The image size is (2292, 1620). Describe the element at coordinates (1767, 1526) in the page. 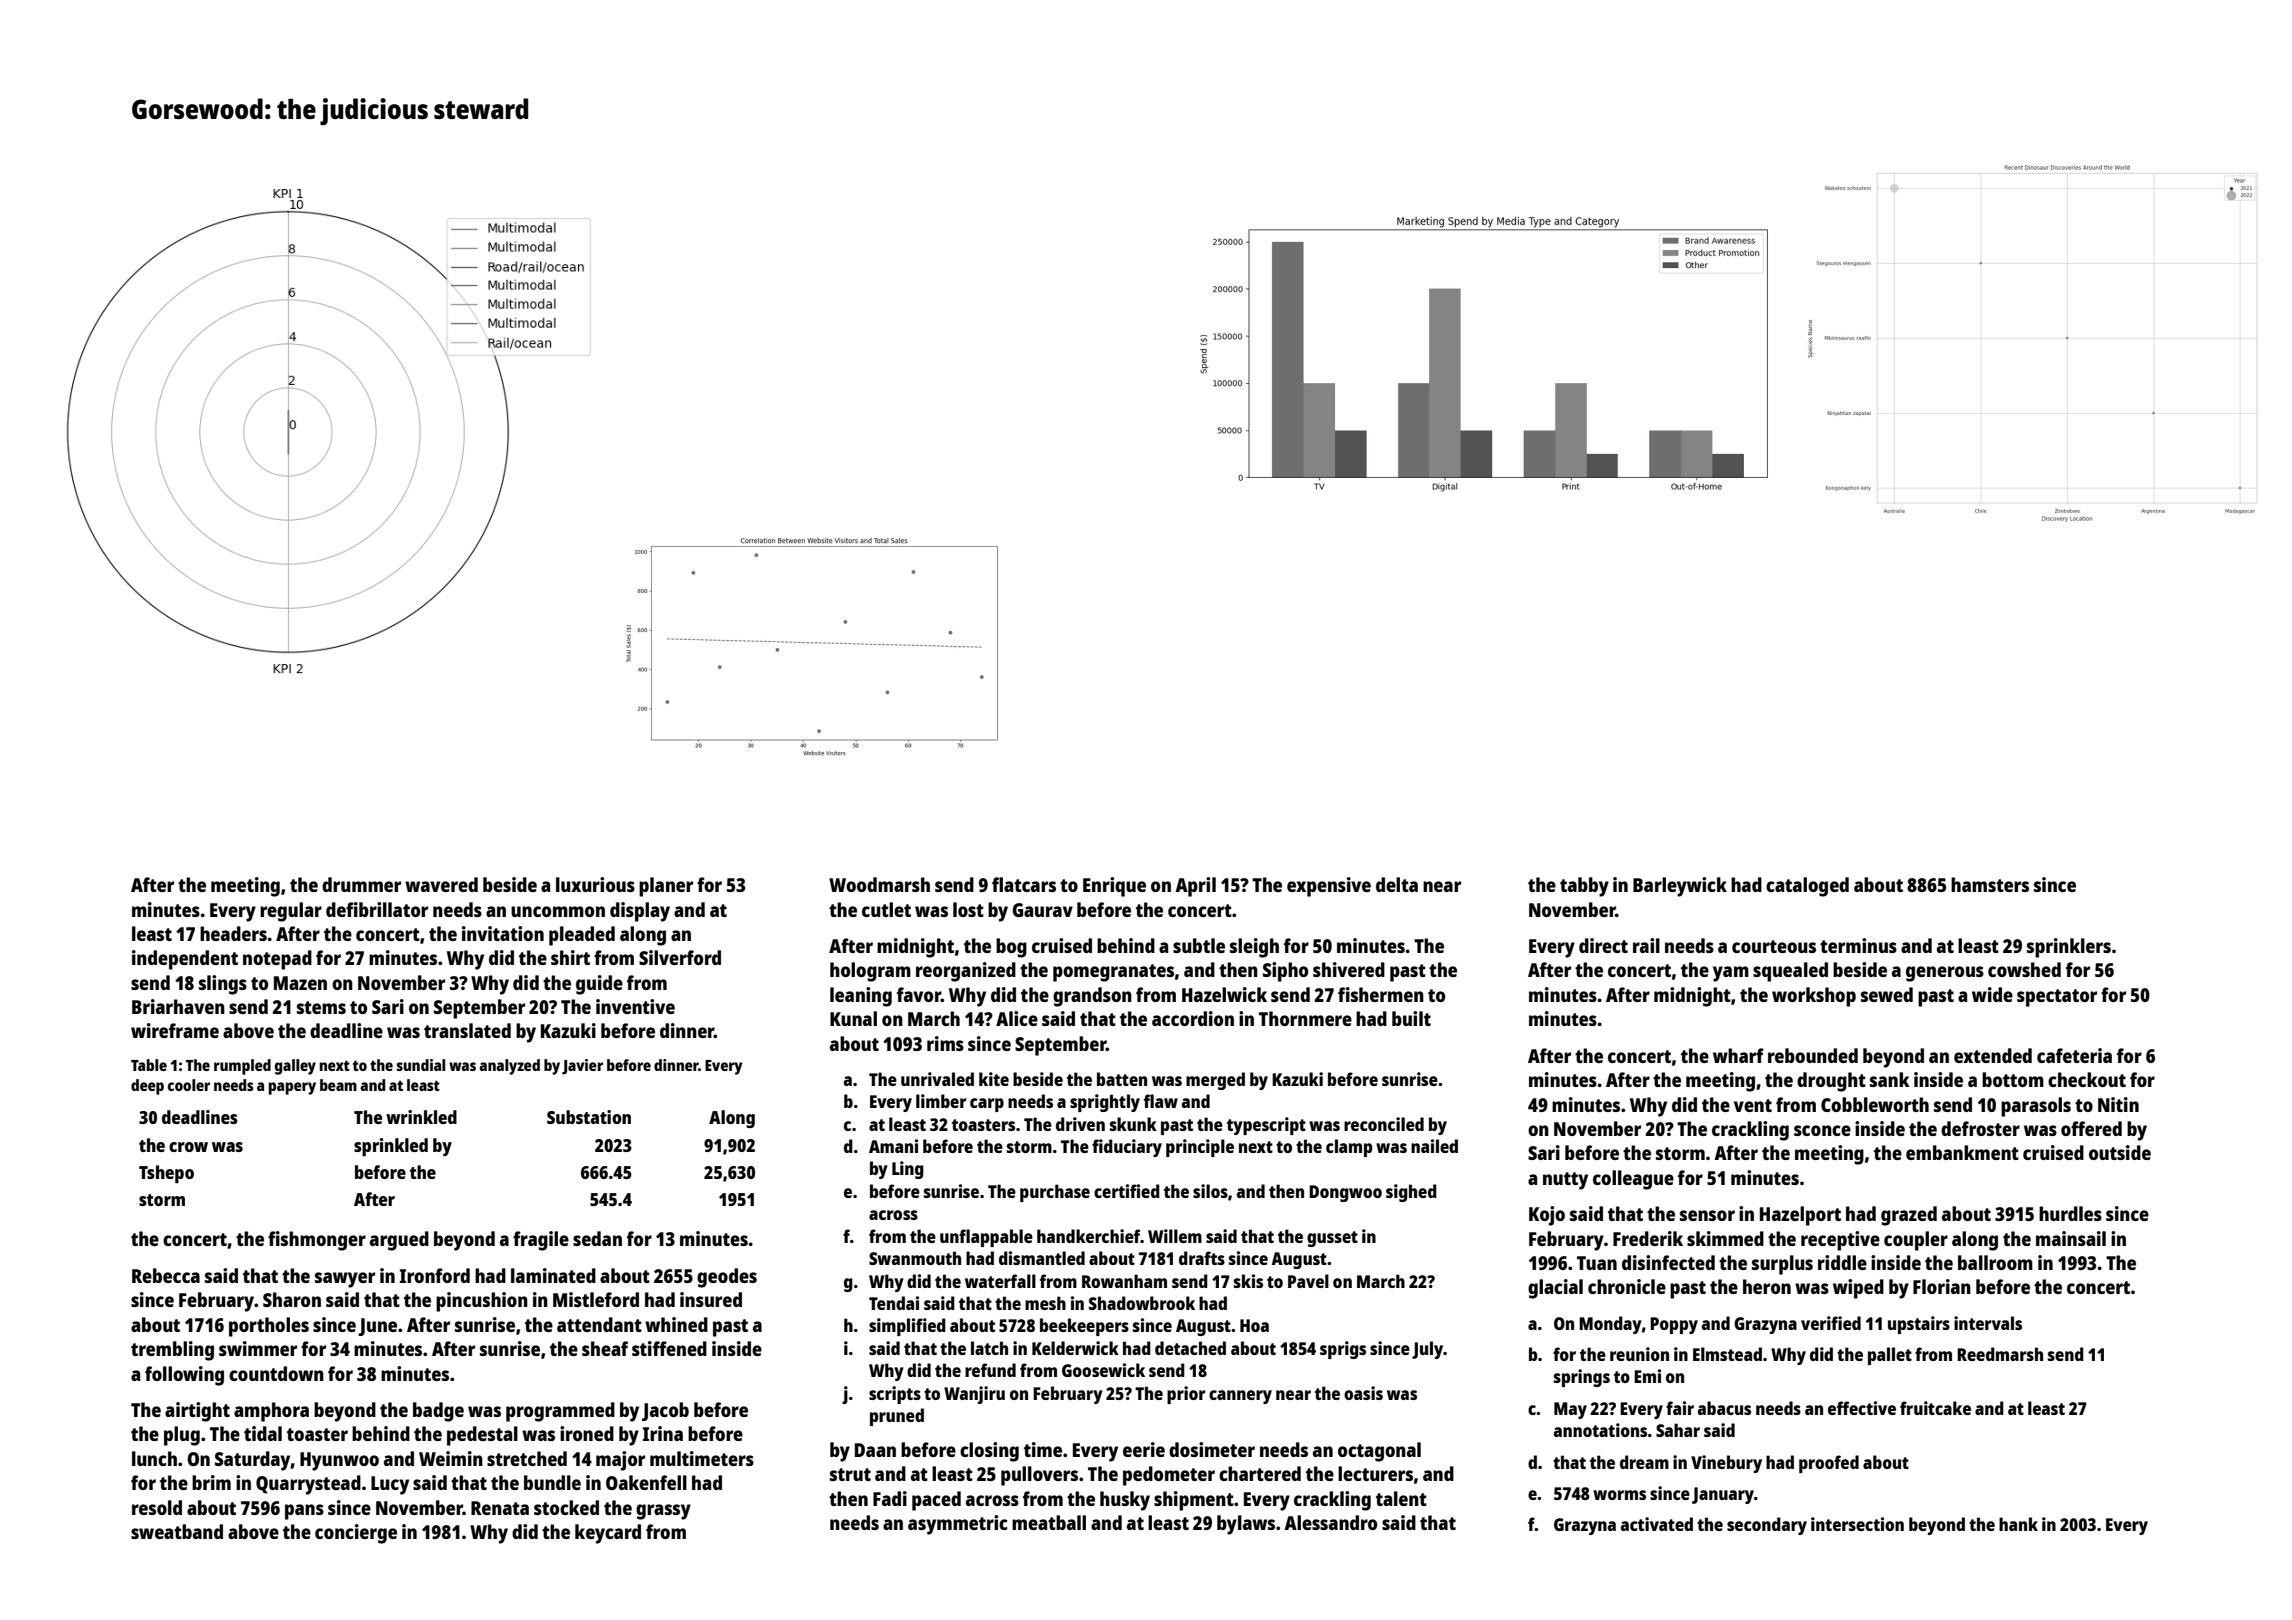

I see `secondary` at that location.
